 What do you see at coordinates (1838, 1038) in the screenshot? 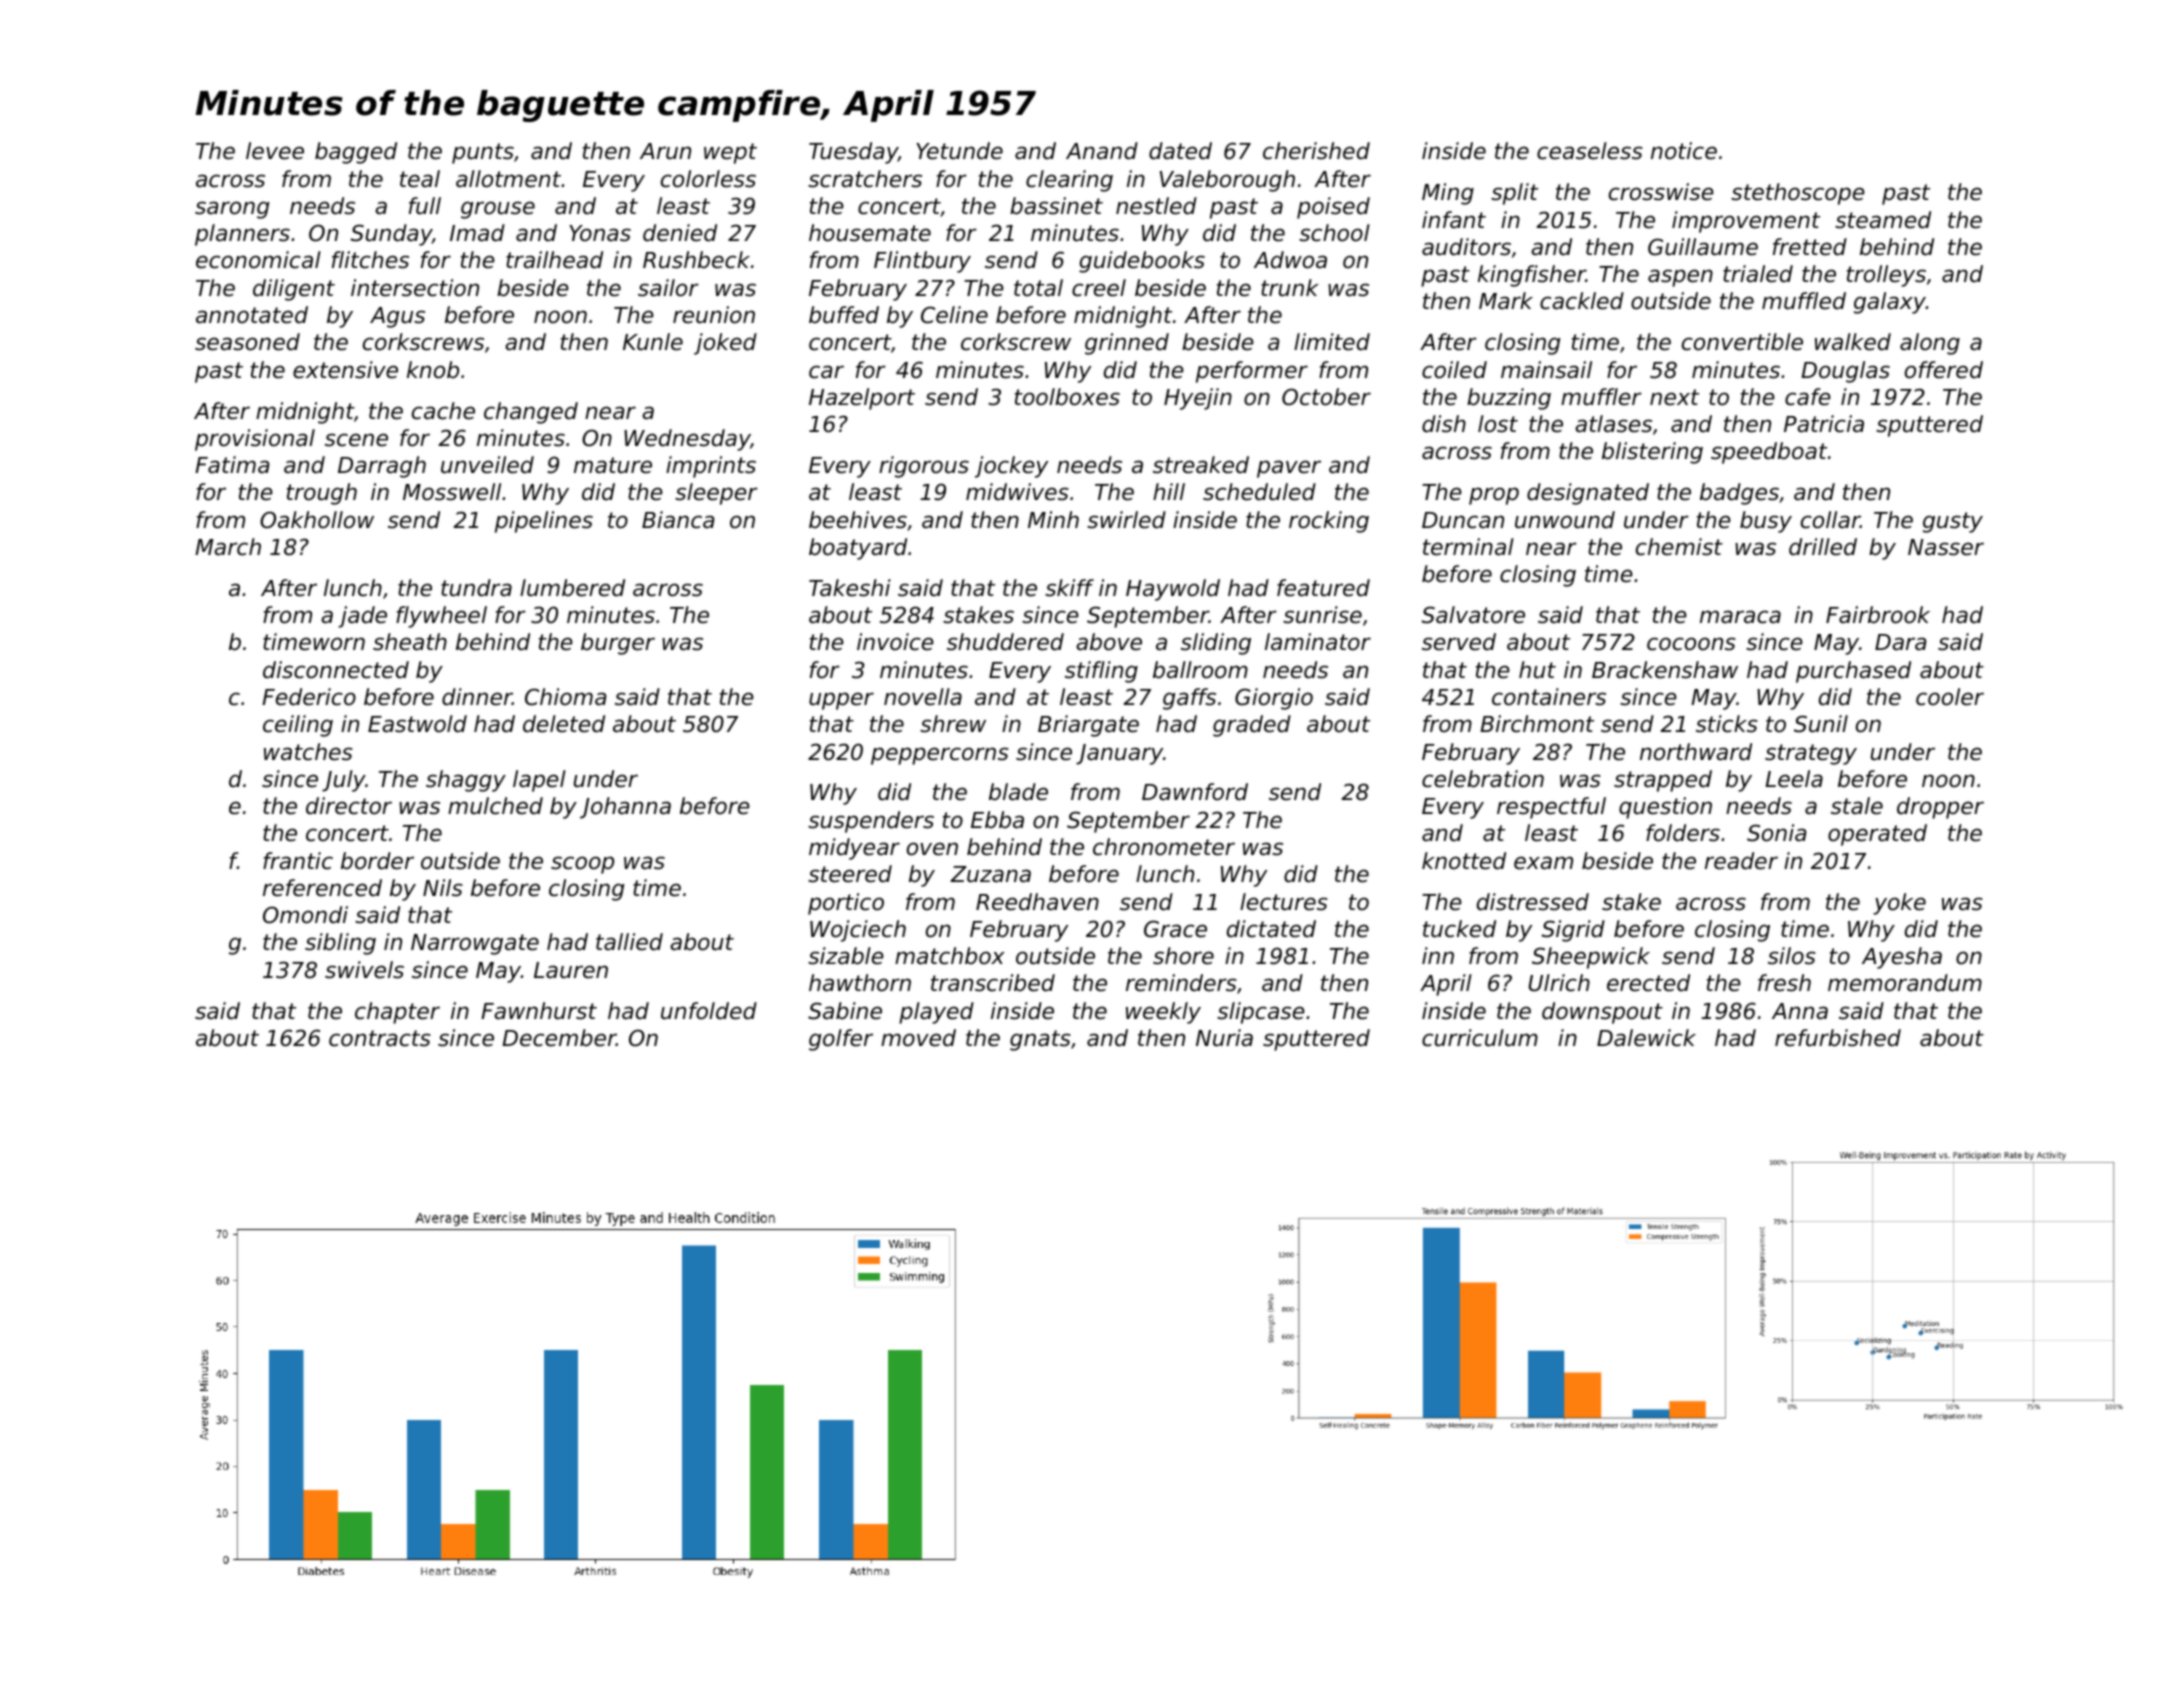
I see `refurbished` at bounding box center [1838, 1038].
